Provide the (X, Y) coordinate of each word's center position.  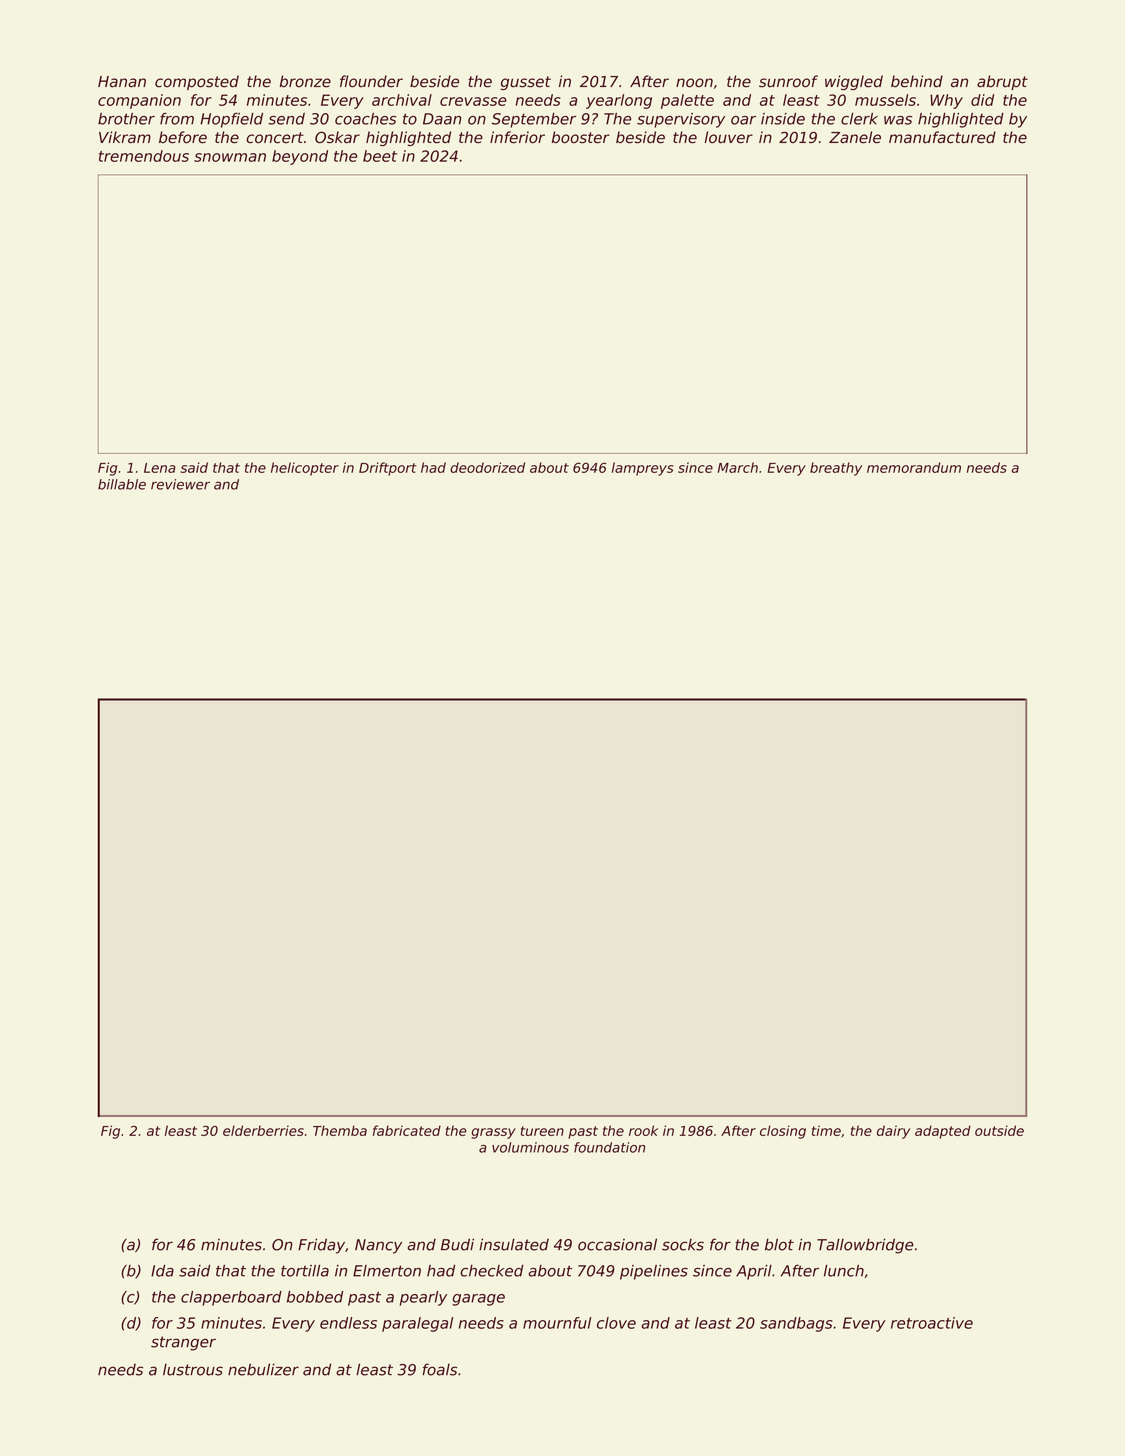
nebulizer (263, 1369)
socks (683, 1244)
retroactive (932, 1323)
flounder (371, 81)
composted (197, 82)
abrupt (1002, 82)
